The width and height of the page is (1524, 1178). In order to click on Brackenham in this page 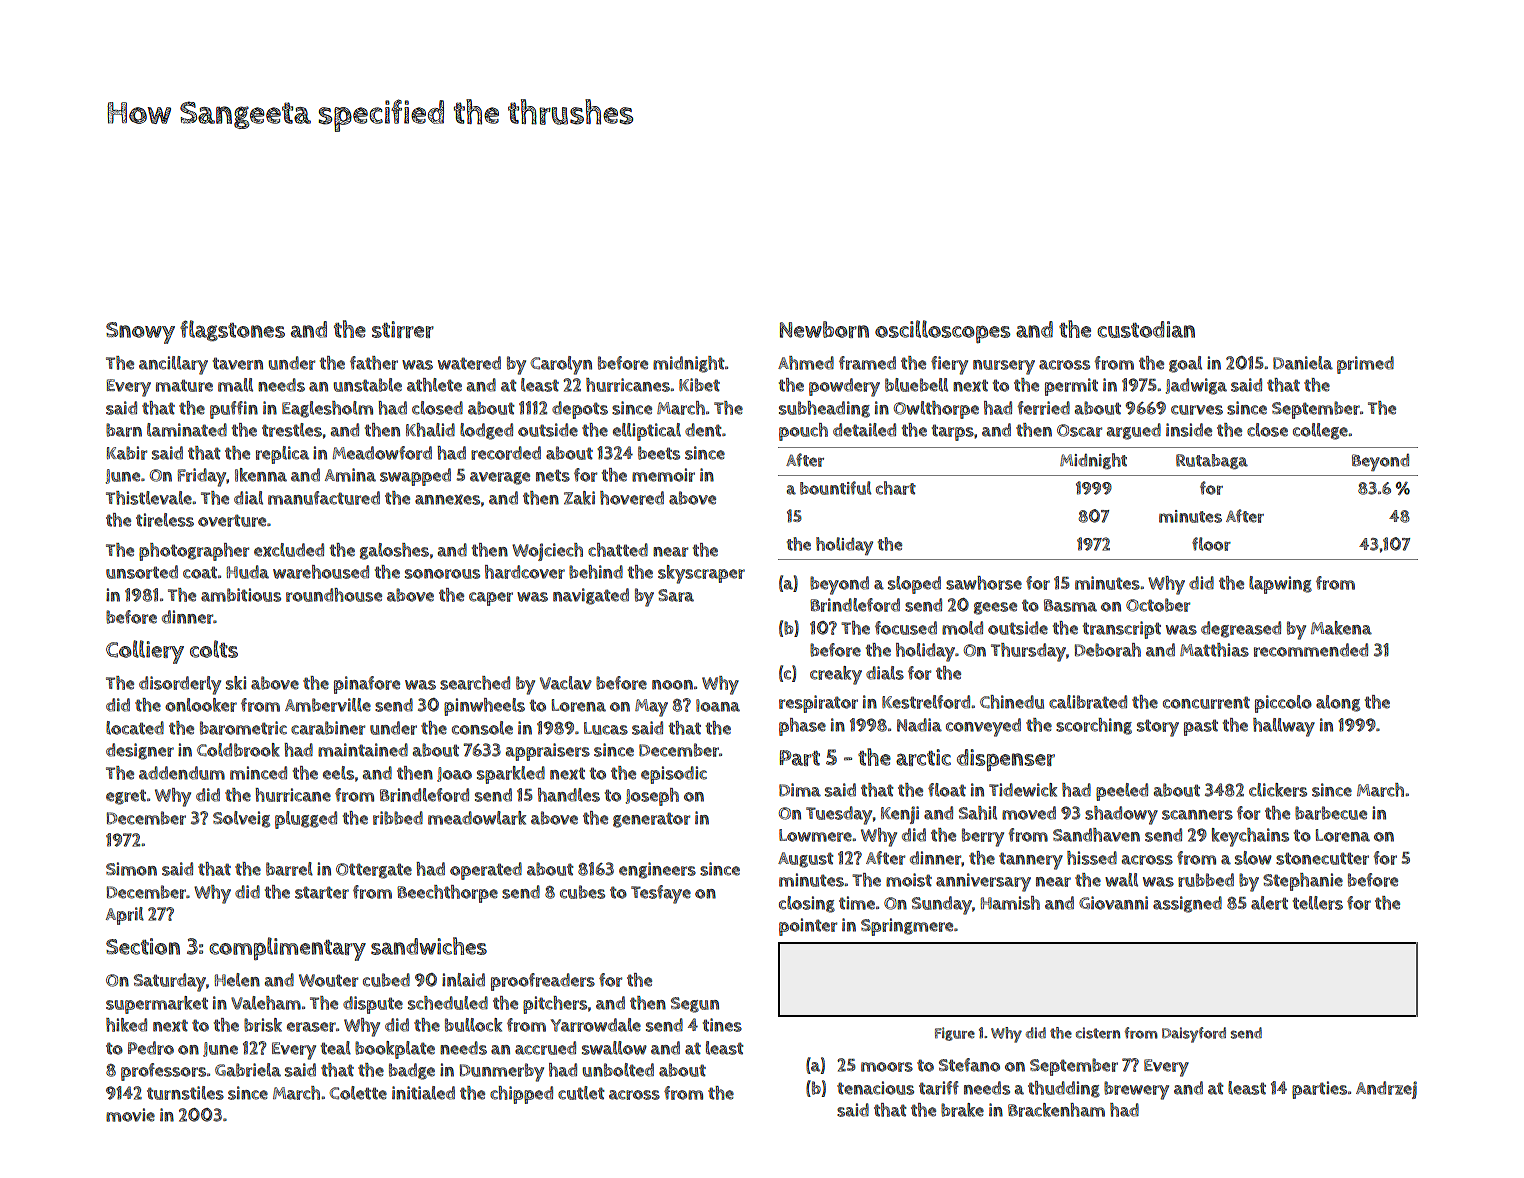, I will do `click(1056, 1110)`.
